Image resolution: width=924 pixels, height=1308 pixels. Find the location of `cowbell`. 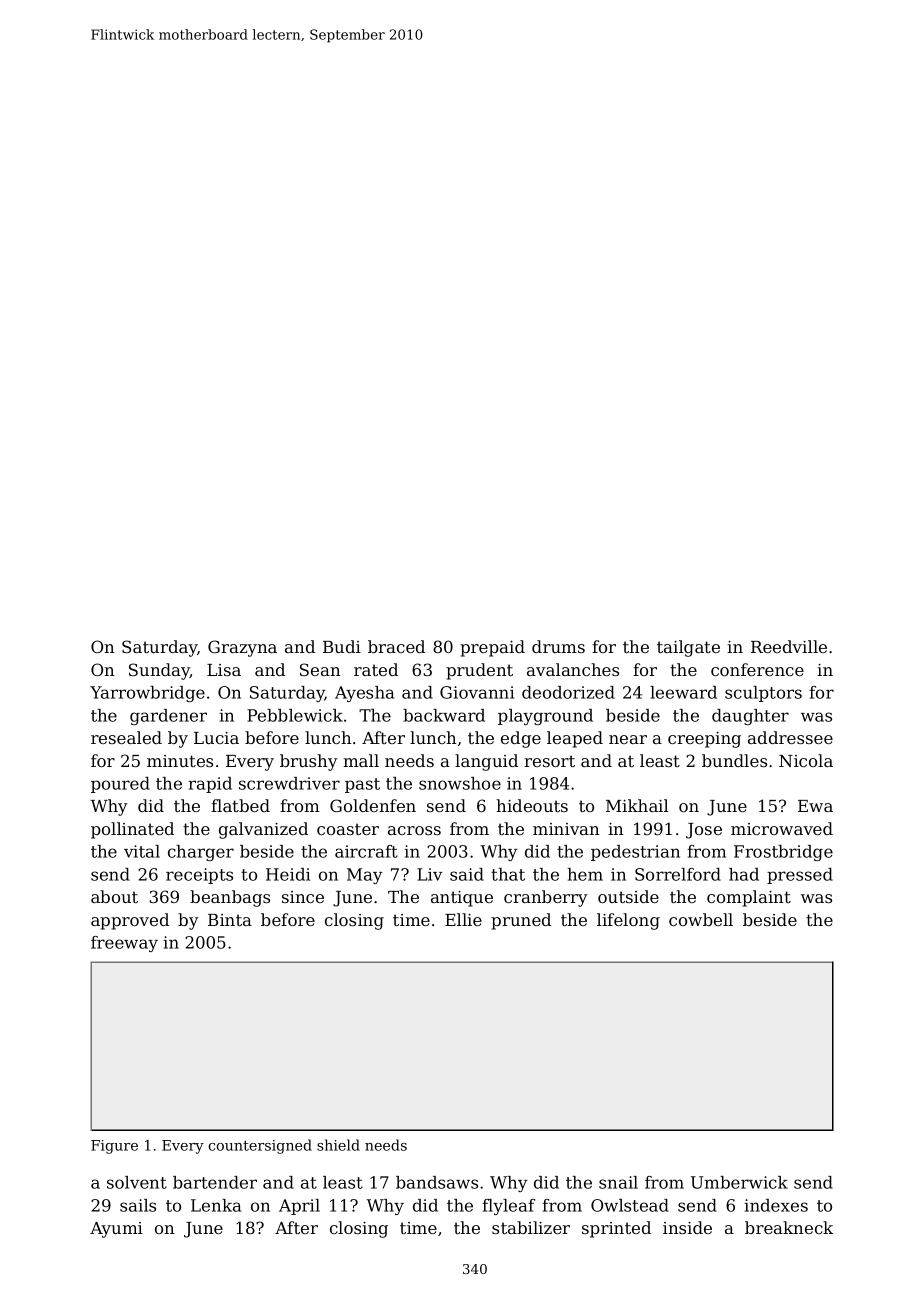

cowbell is located at coordinates (701, 919).
